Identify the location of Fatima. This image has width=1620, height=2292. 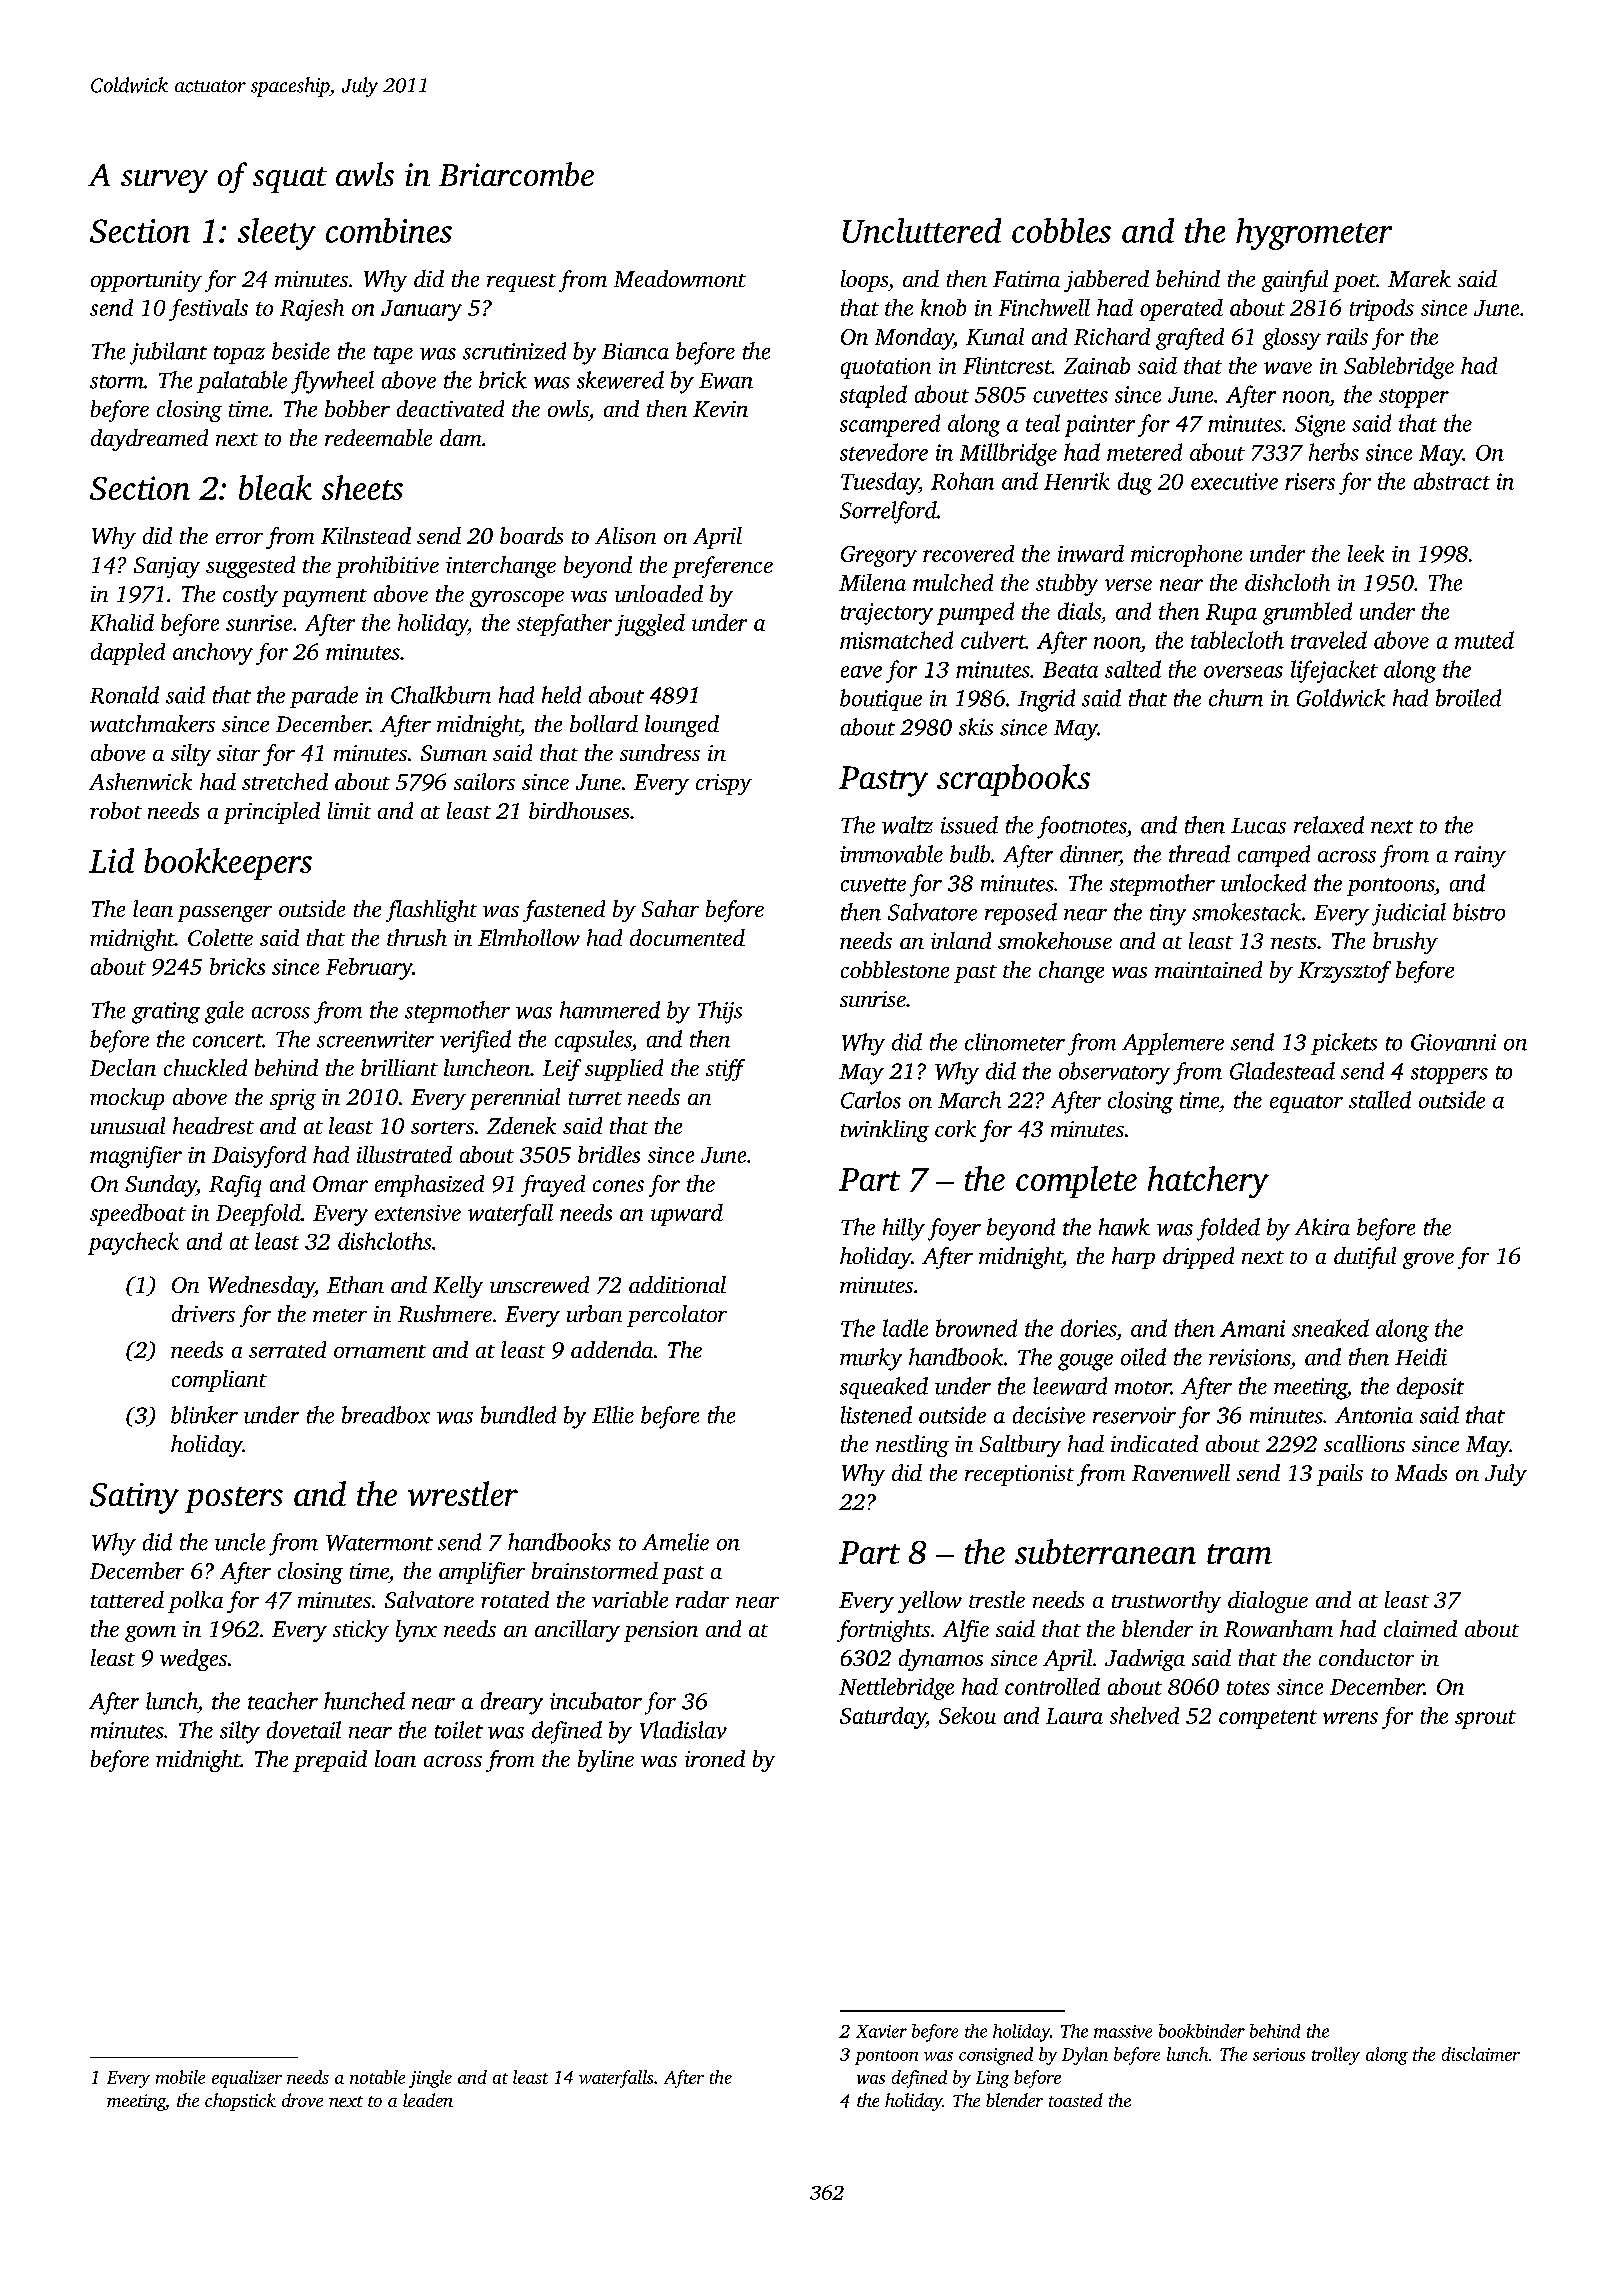
(1026, 279).
